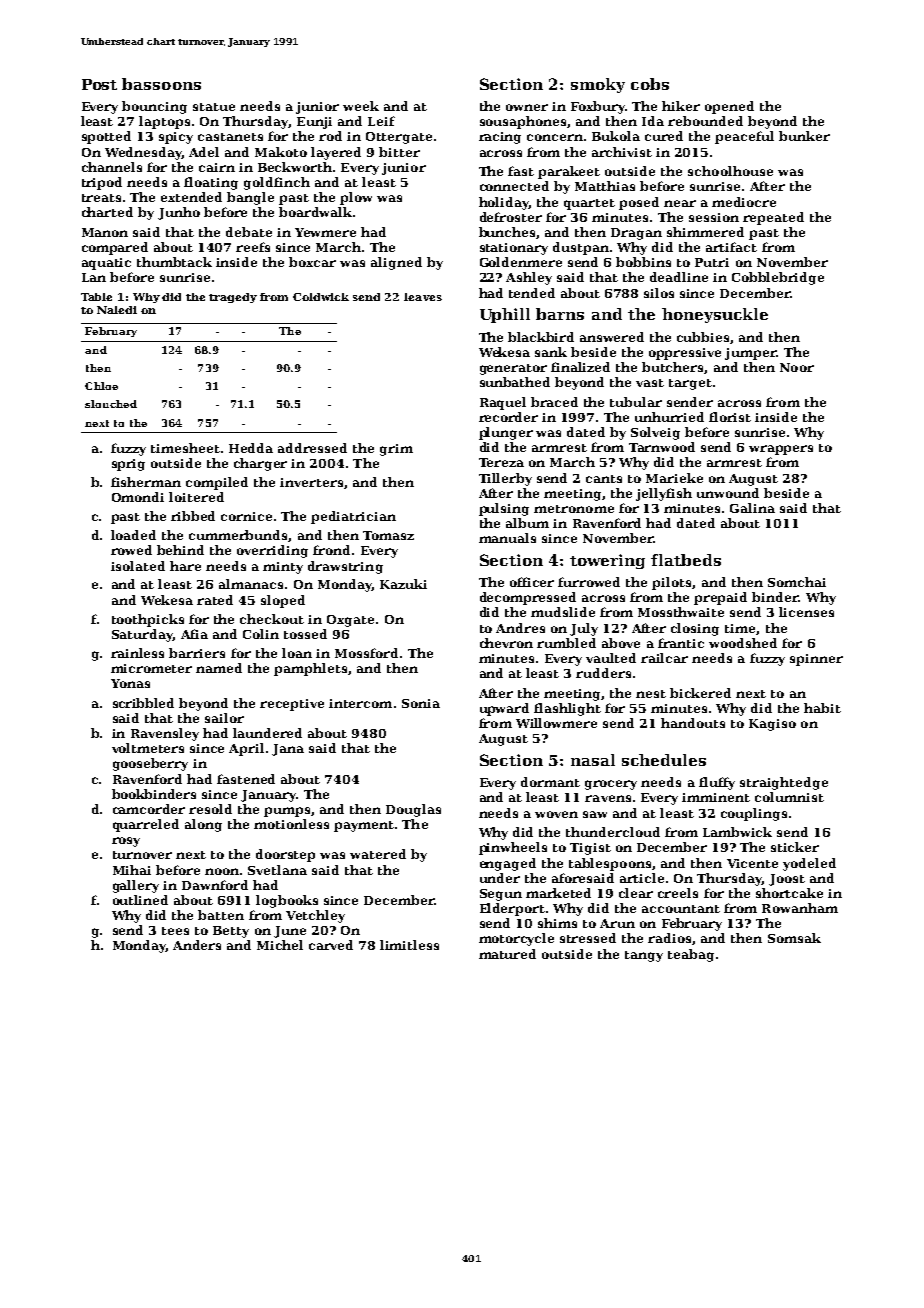 This document has height=1308, width=924. What do you see at coordinates (312, 262) in the document?
I see `boxcar` at bounding box center [312, 262].
